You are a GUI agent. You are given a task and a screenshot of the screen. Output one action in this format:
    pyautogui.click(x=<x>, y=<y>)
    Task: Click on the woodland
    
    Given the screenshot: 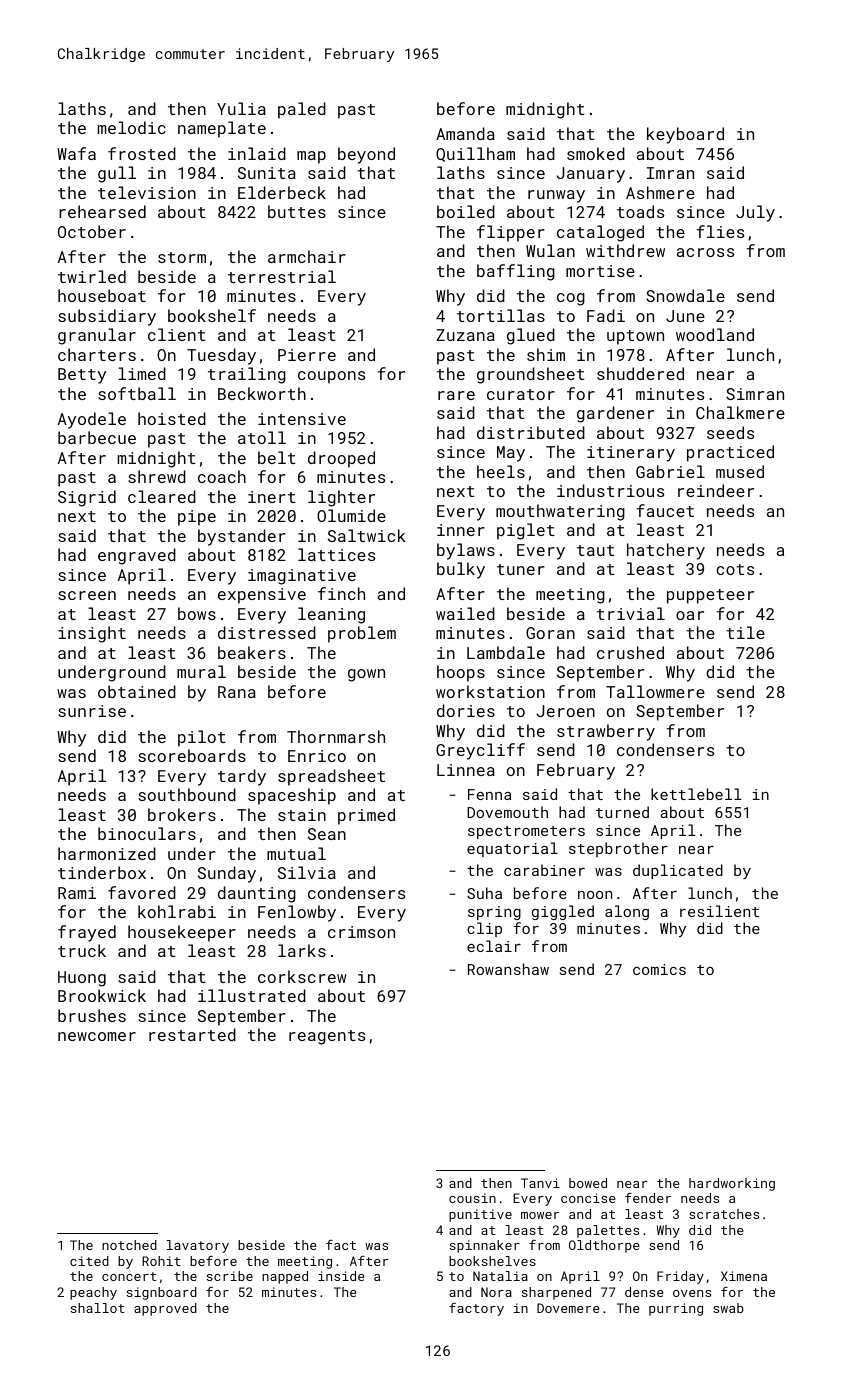 What is the action you would take?
    pyautogui.click(x=715, y=334)
